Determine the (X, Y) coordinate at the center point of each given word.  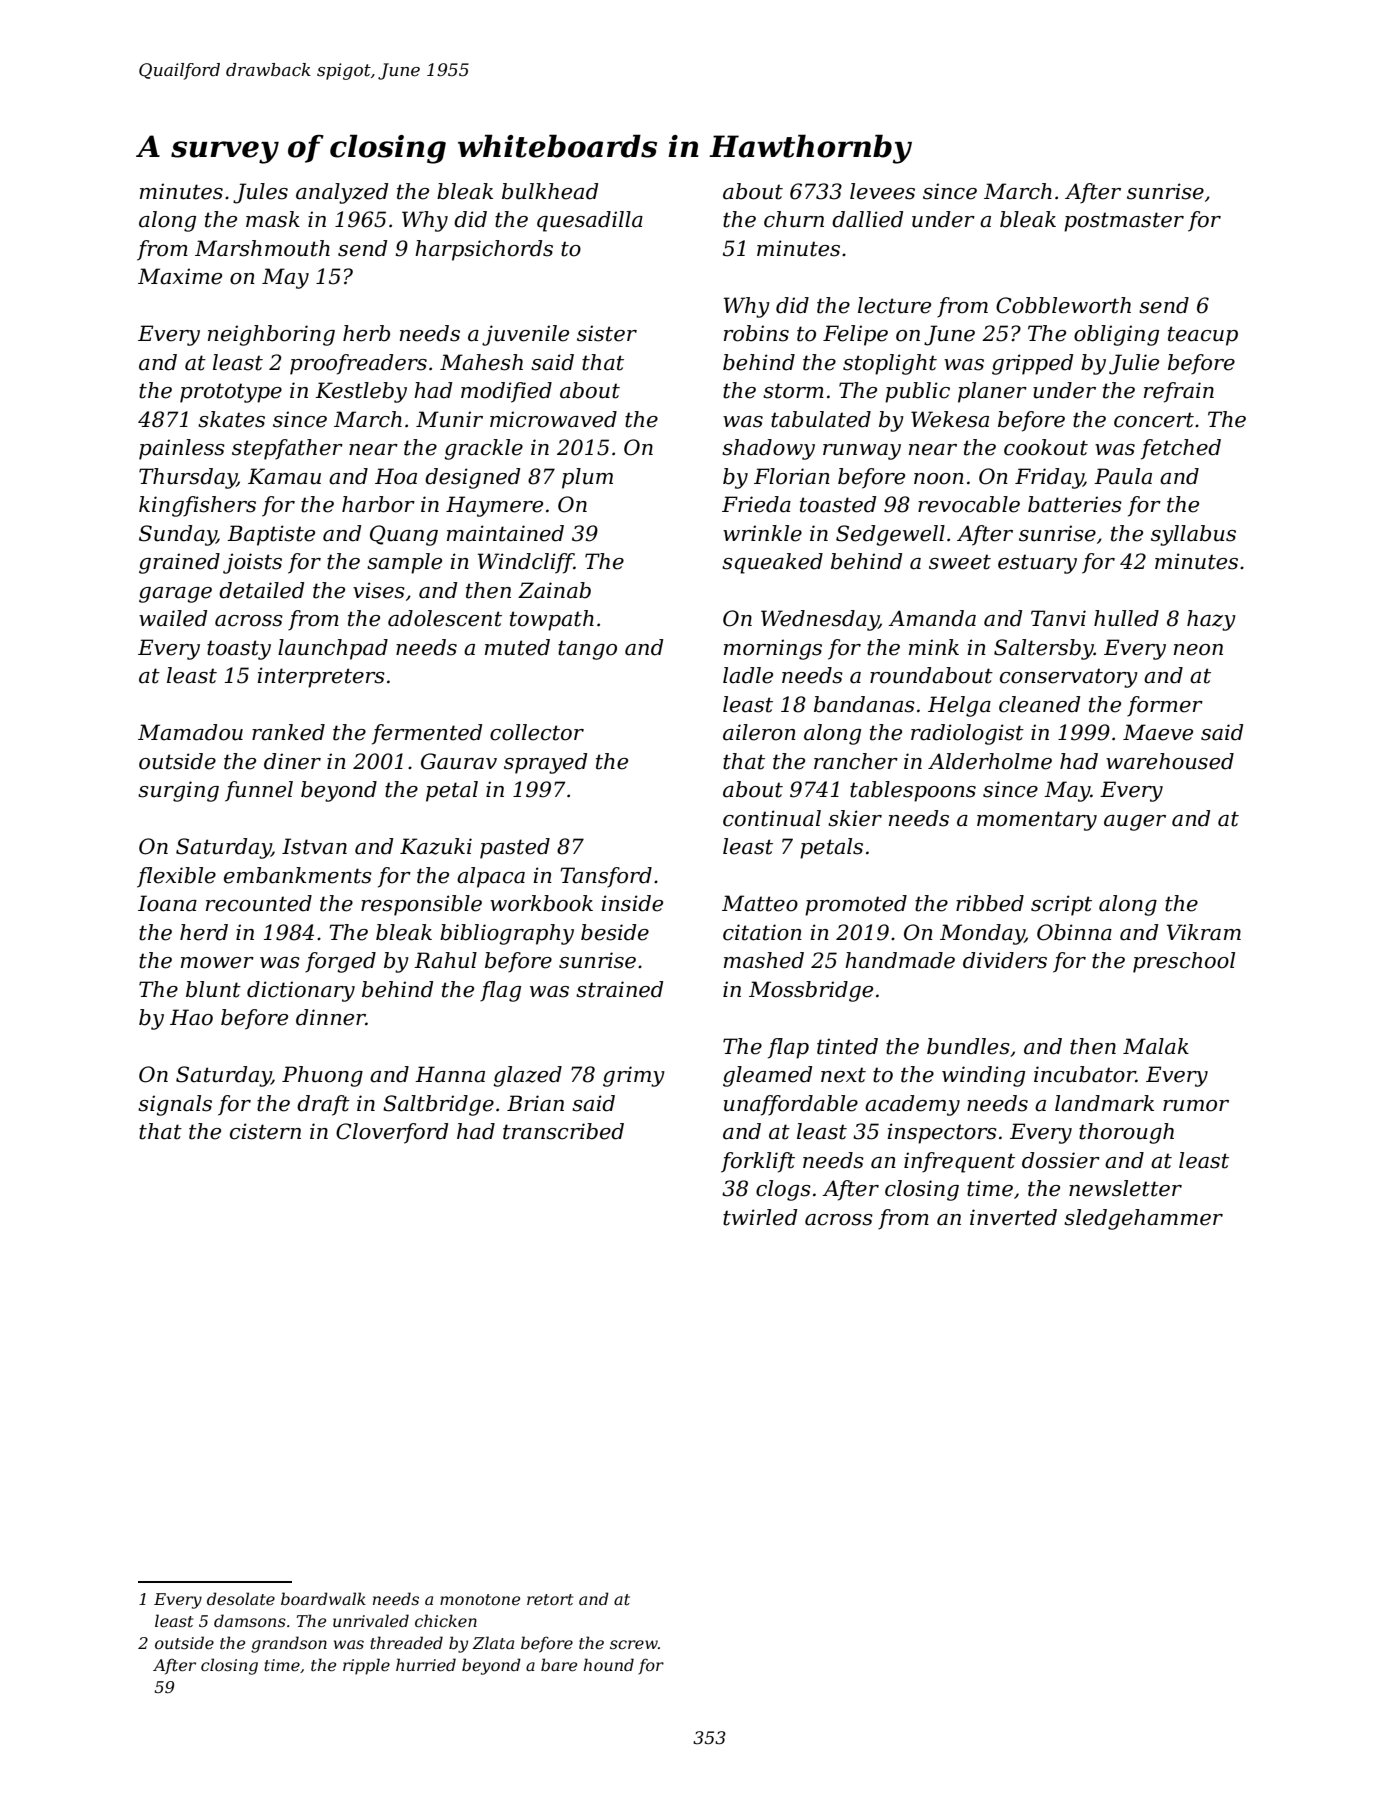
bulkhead (550, 191)
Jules (260, 193)
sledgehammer (1143, 1219)
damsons (250, 1620)
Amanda (932, 618)
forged (340, 962)
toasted (838, 504)
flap (788, 1048)
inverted (1013, 1217)
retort (550, 1599)
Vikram (1204, 932)
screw (634, 1644)
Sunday (178, 535)
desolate (241, 1598)
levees (882, 191)
